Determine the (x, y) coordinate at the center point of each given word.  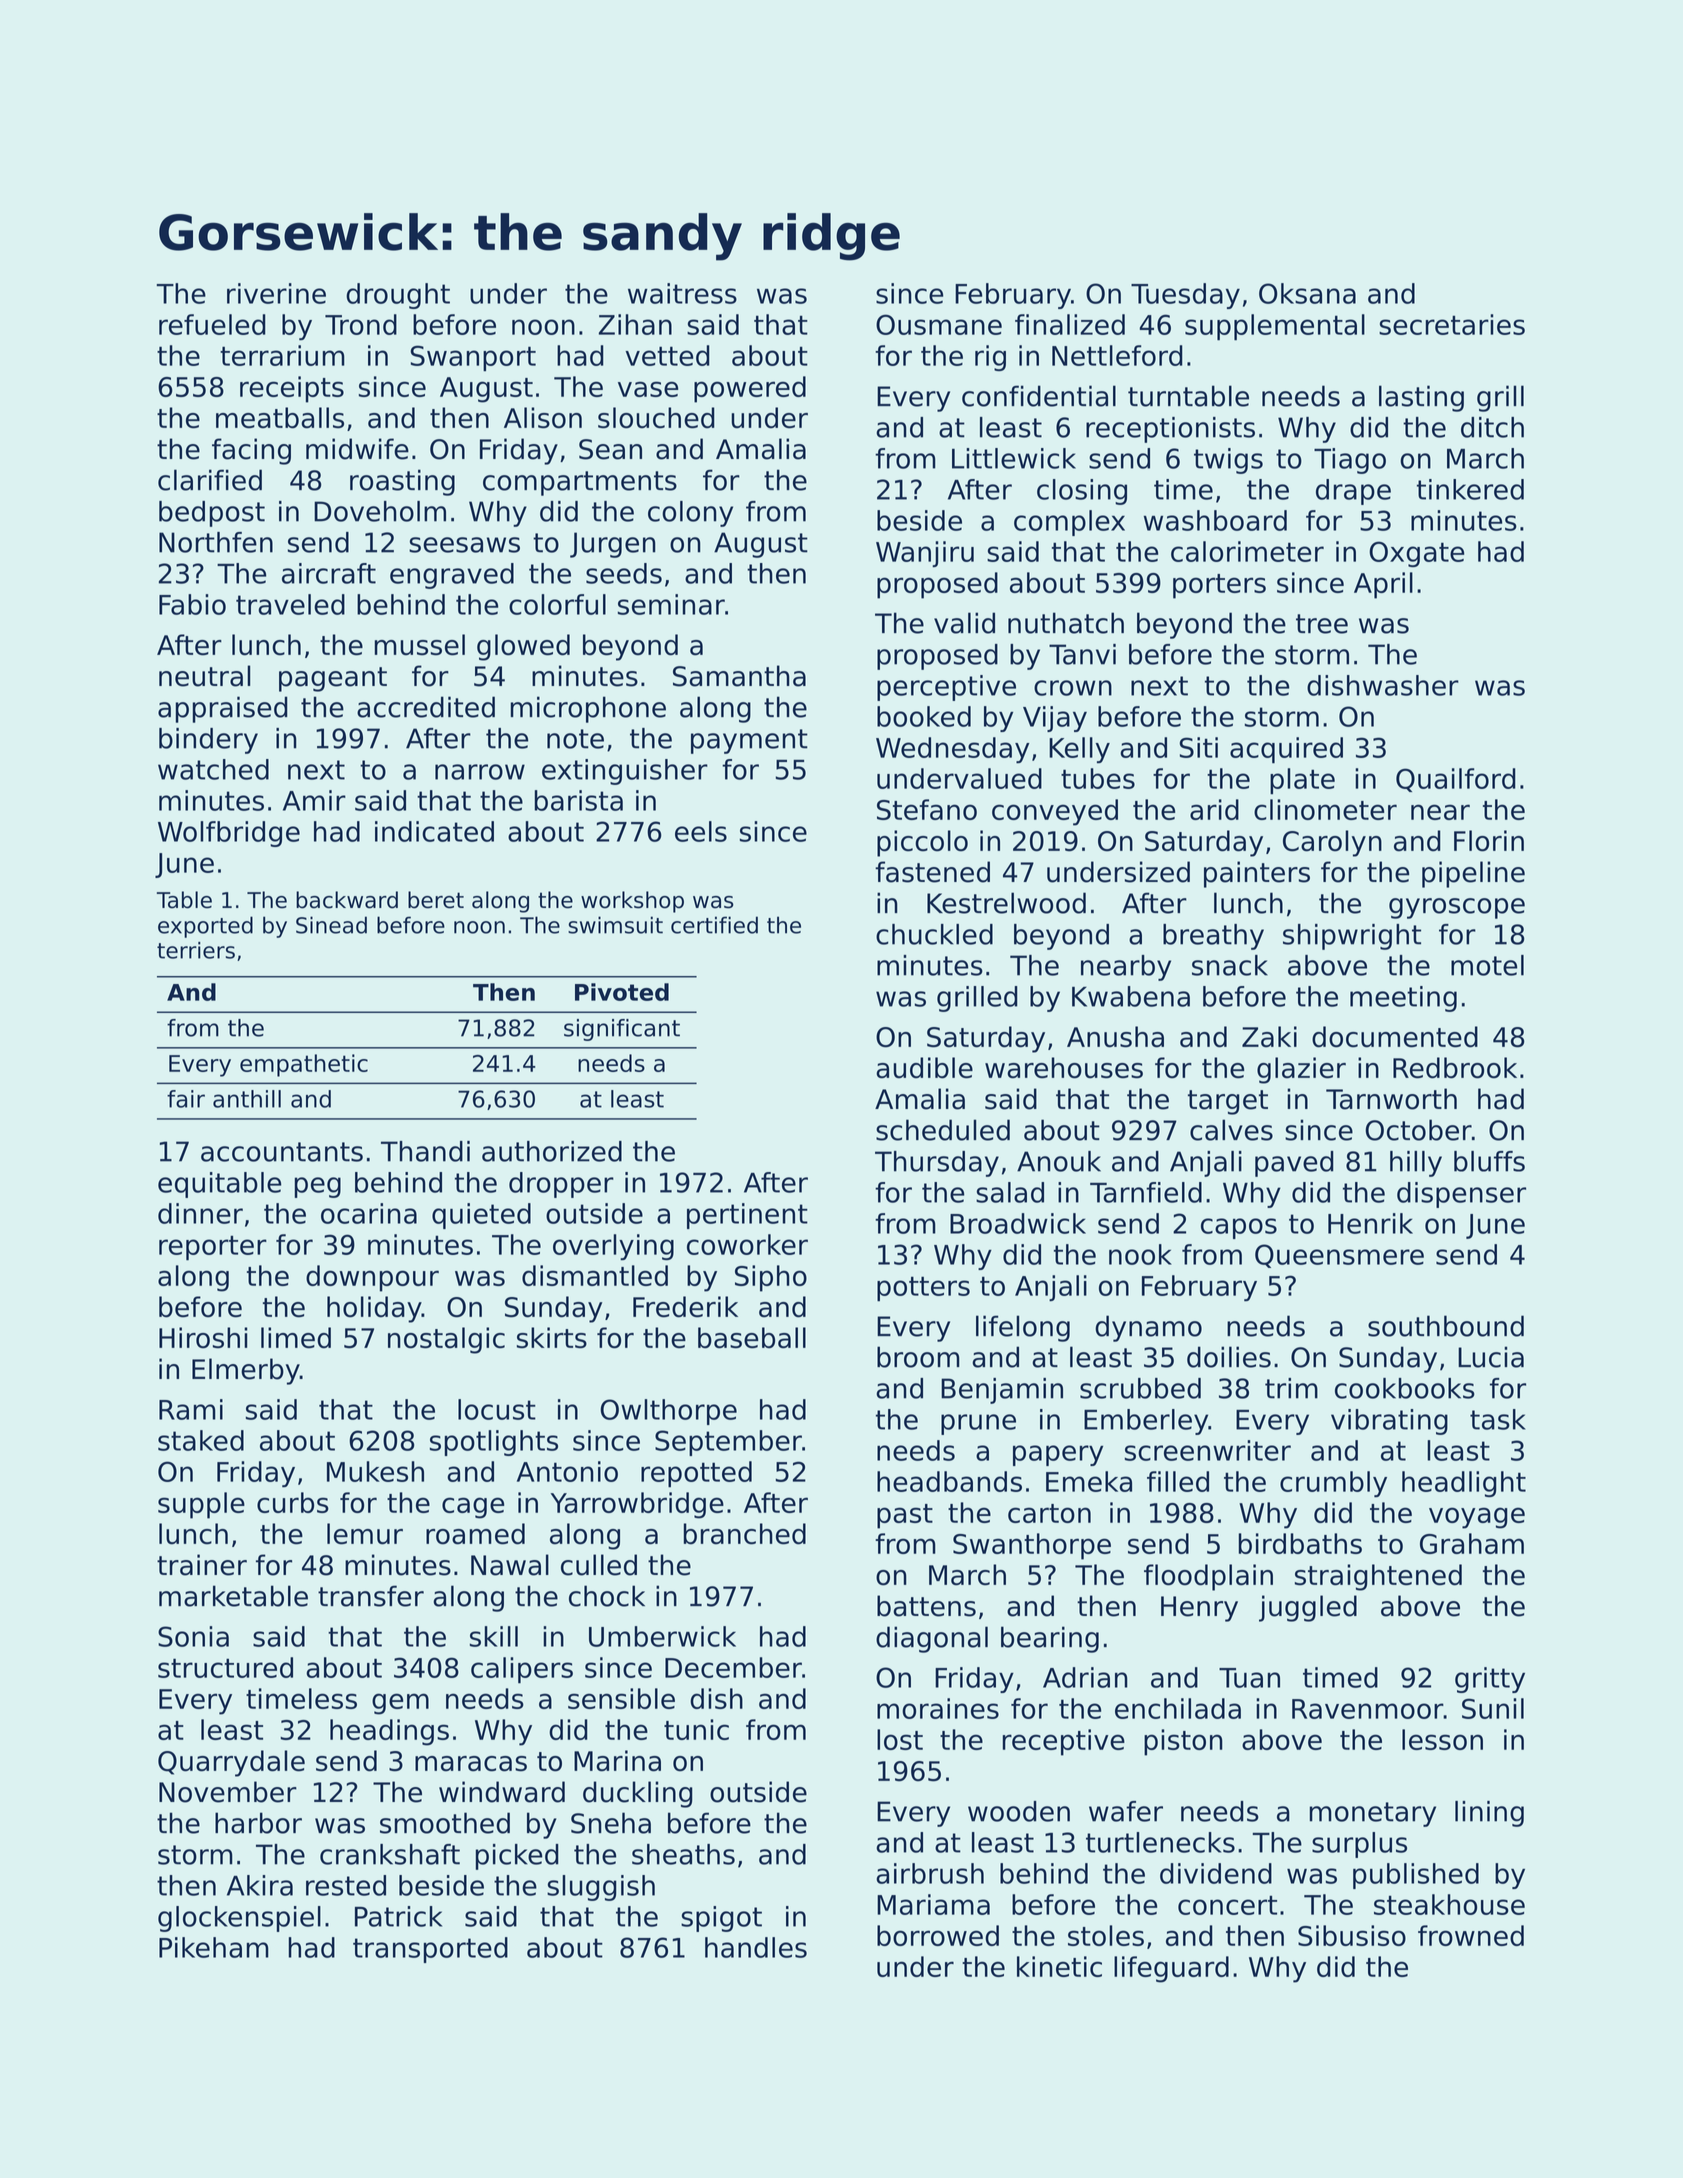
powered (750, 389)
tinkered (1470, 489)
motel (1487, 965)
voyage (1477, 1518)
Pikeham (214, 1947)
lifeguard (1171, 1969)
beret (436, 900)
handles (756, 1947)
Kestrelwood (1006, 903)
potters (923, 1289)
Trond (361, 324)
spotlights (494, 1443)
